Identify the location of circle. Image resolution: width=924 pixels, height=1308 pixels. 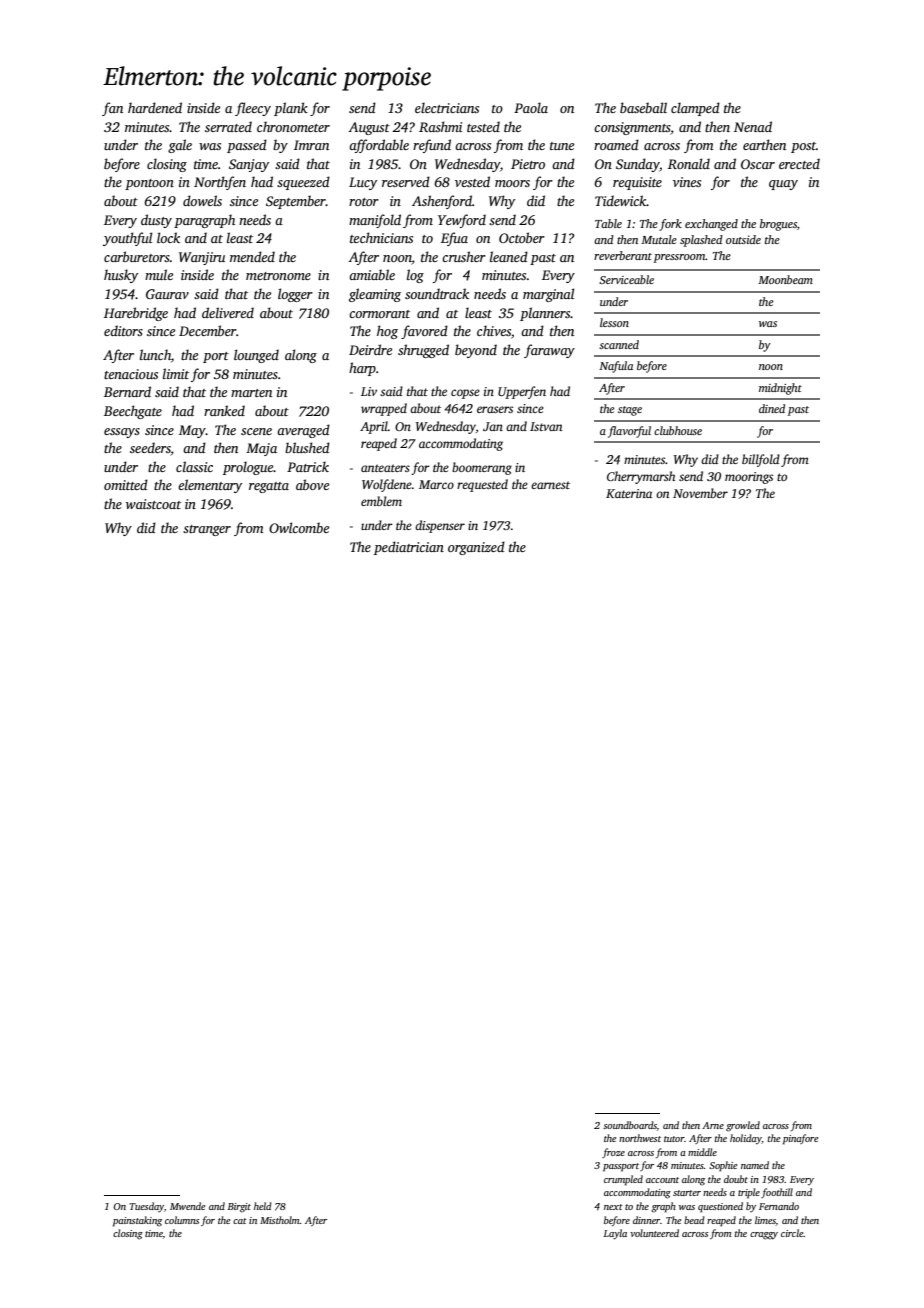
(792, 1233).
